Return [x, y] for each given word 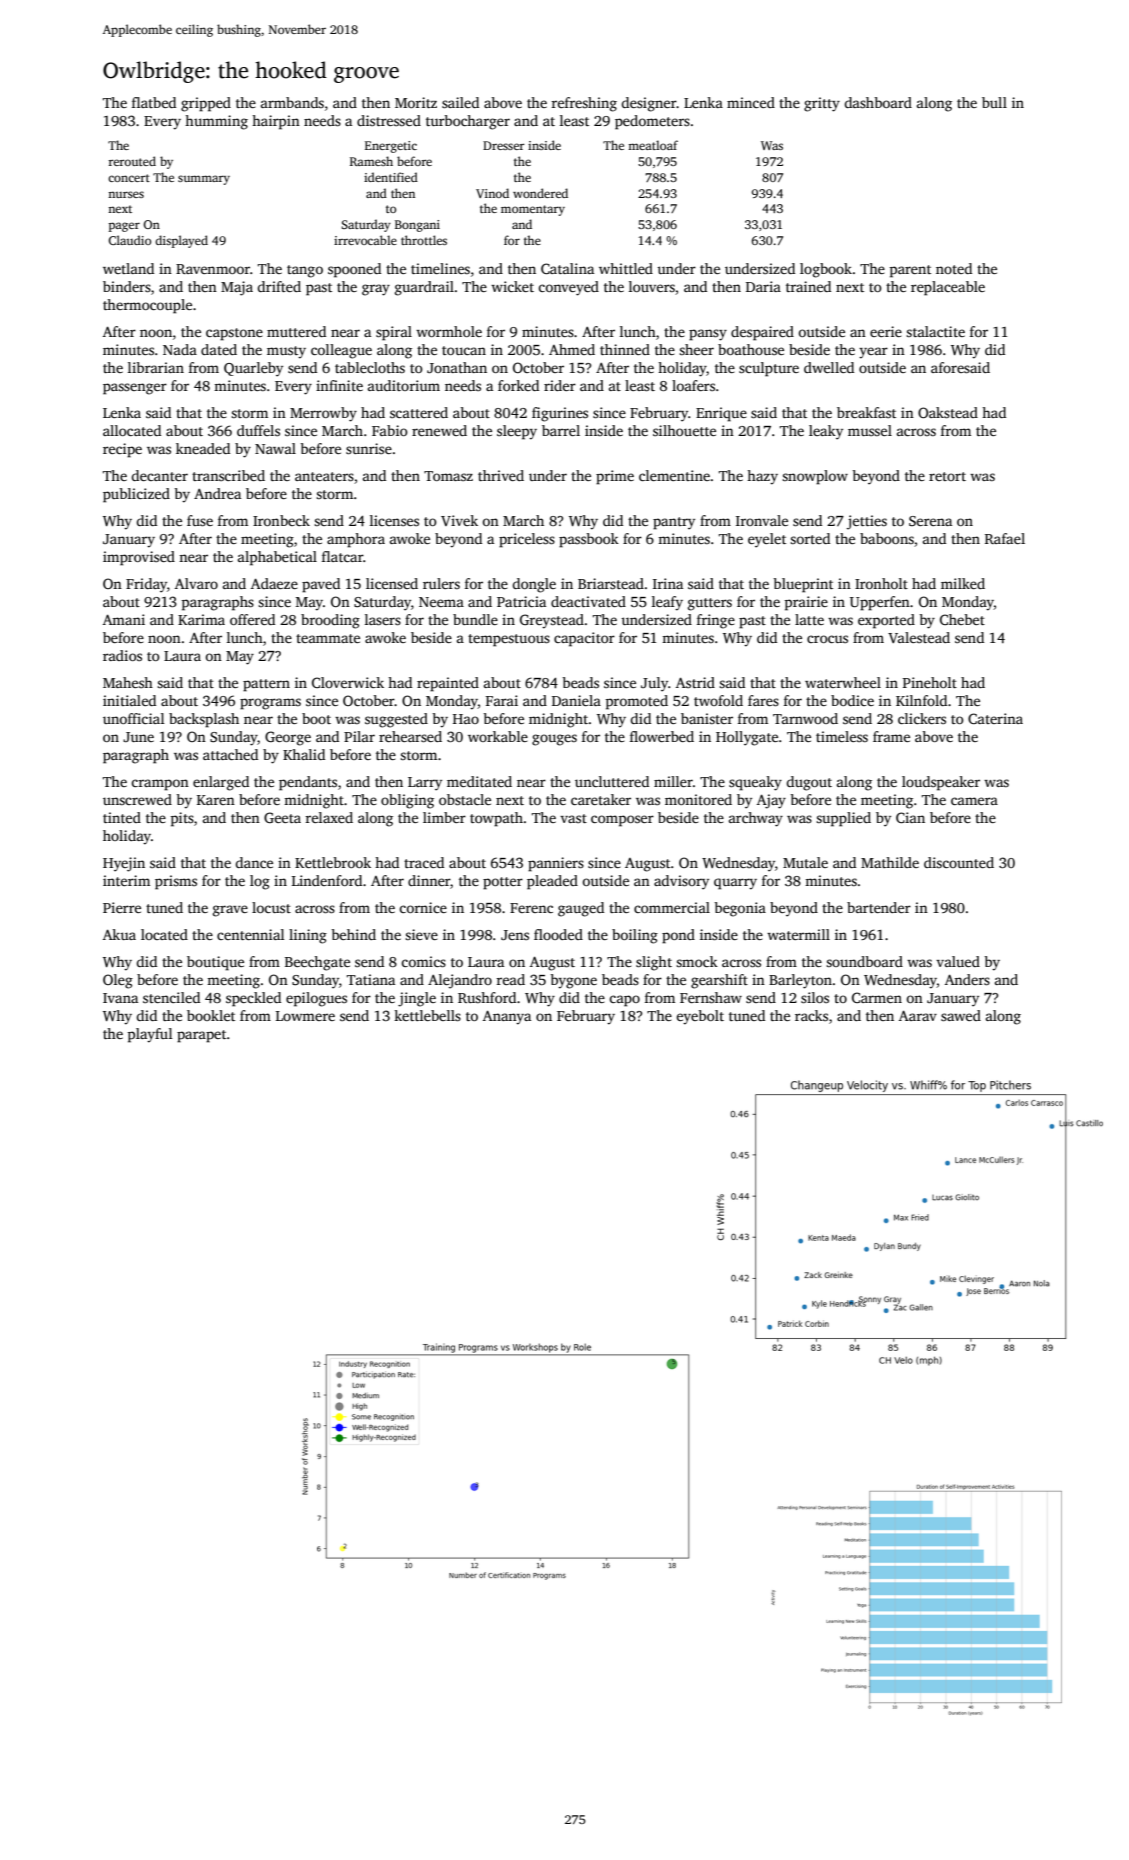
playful [150, 1035]
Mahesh [128, 682]
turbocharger [468, 122]
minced [751, 102]
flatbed [154, 102]
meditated [479, 781]
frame [891, 736]
